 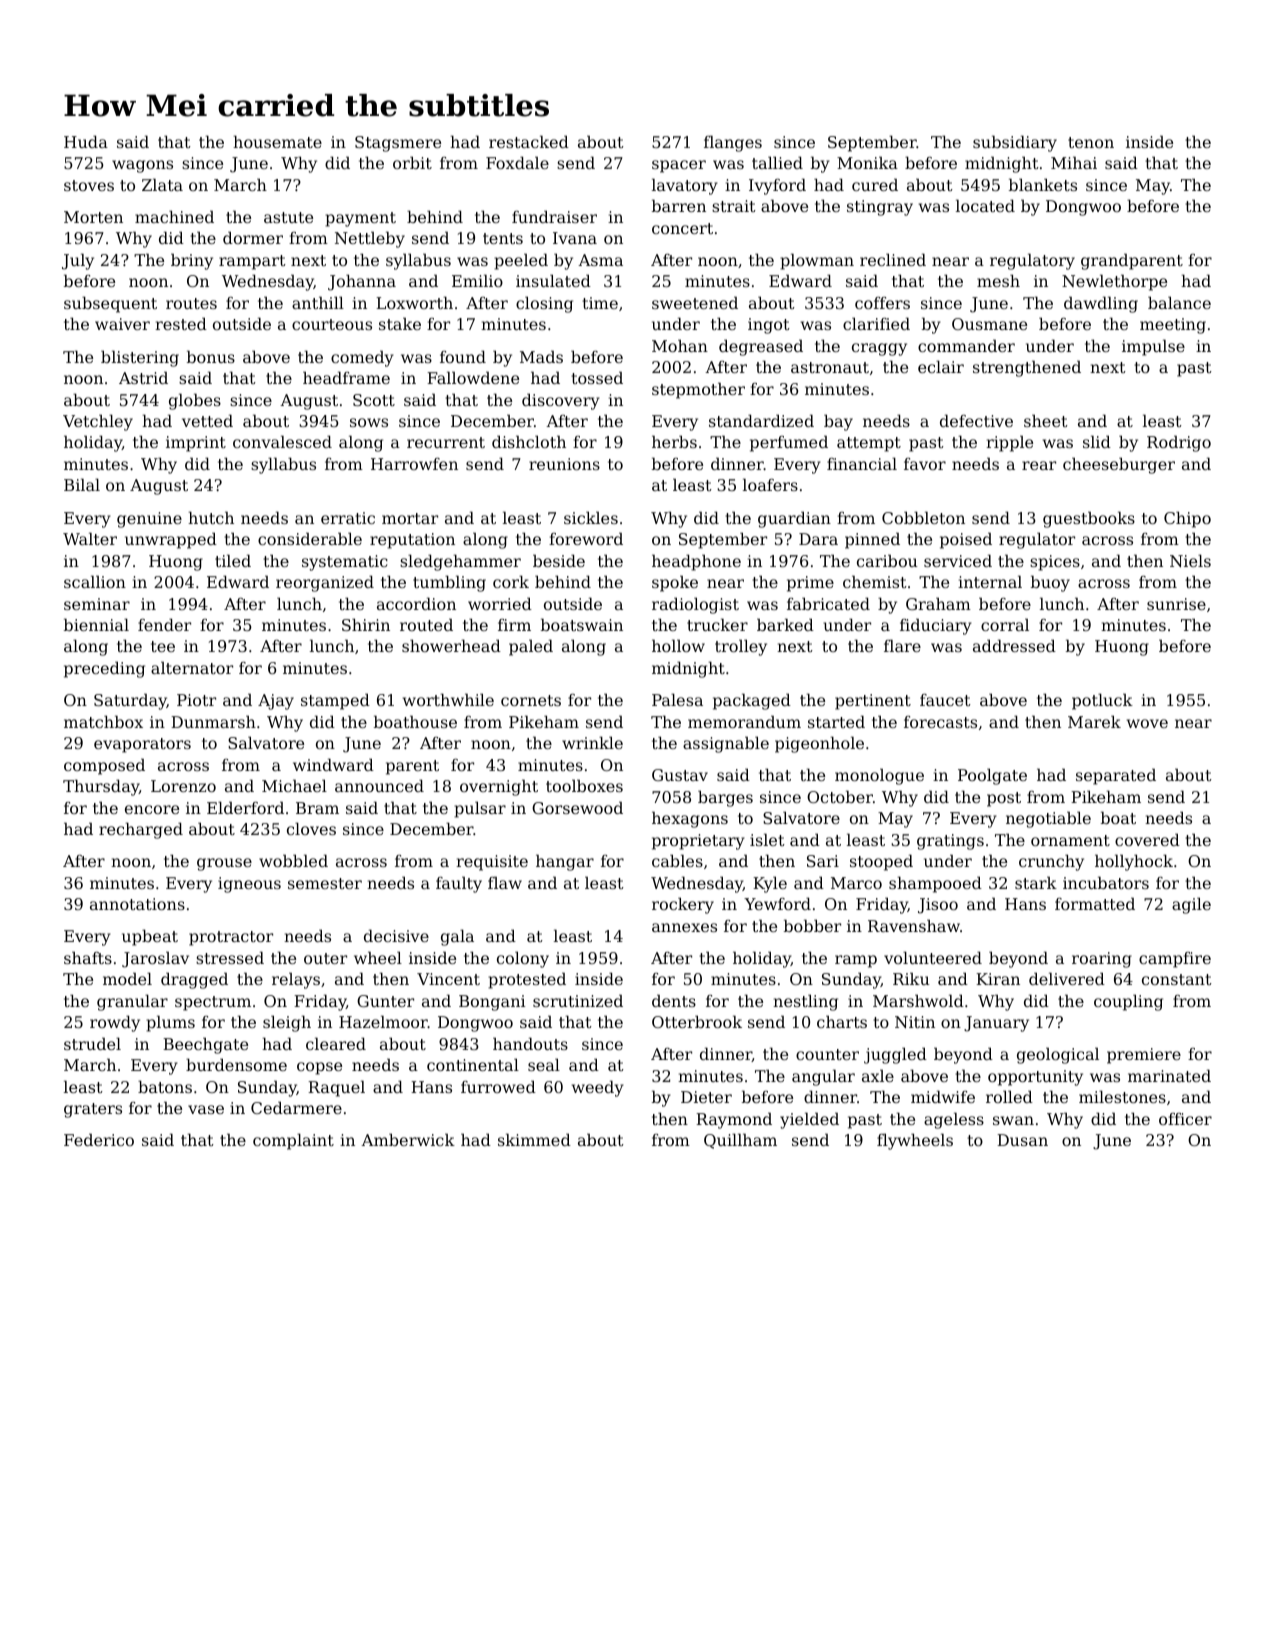 I want to click on wrinkle, so click(x=592, y=742).
